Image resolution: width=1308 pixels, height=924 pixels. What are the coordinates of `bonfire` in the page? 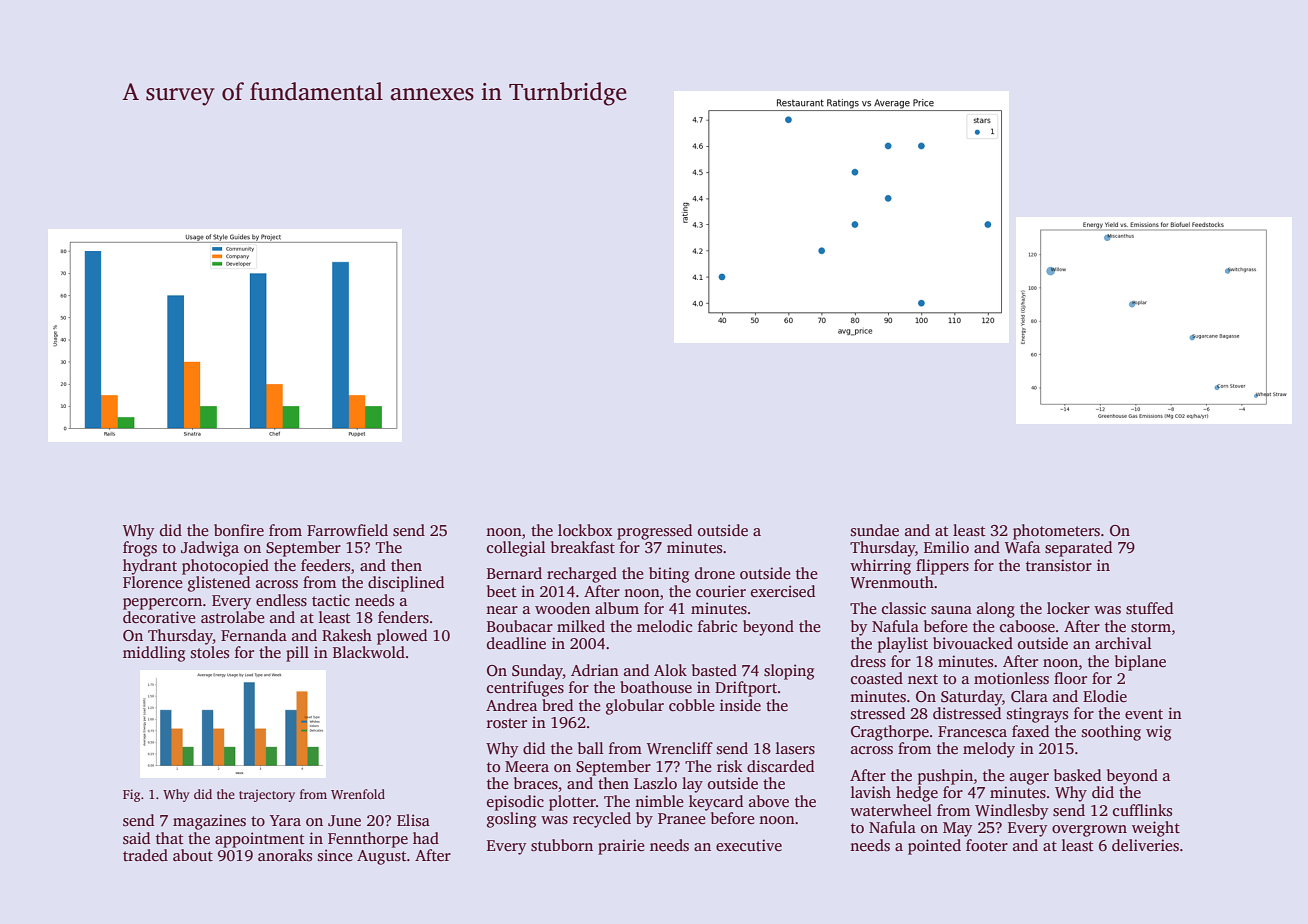 It's located at (239, 530).
